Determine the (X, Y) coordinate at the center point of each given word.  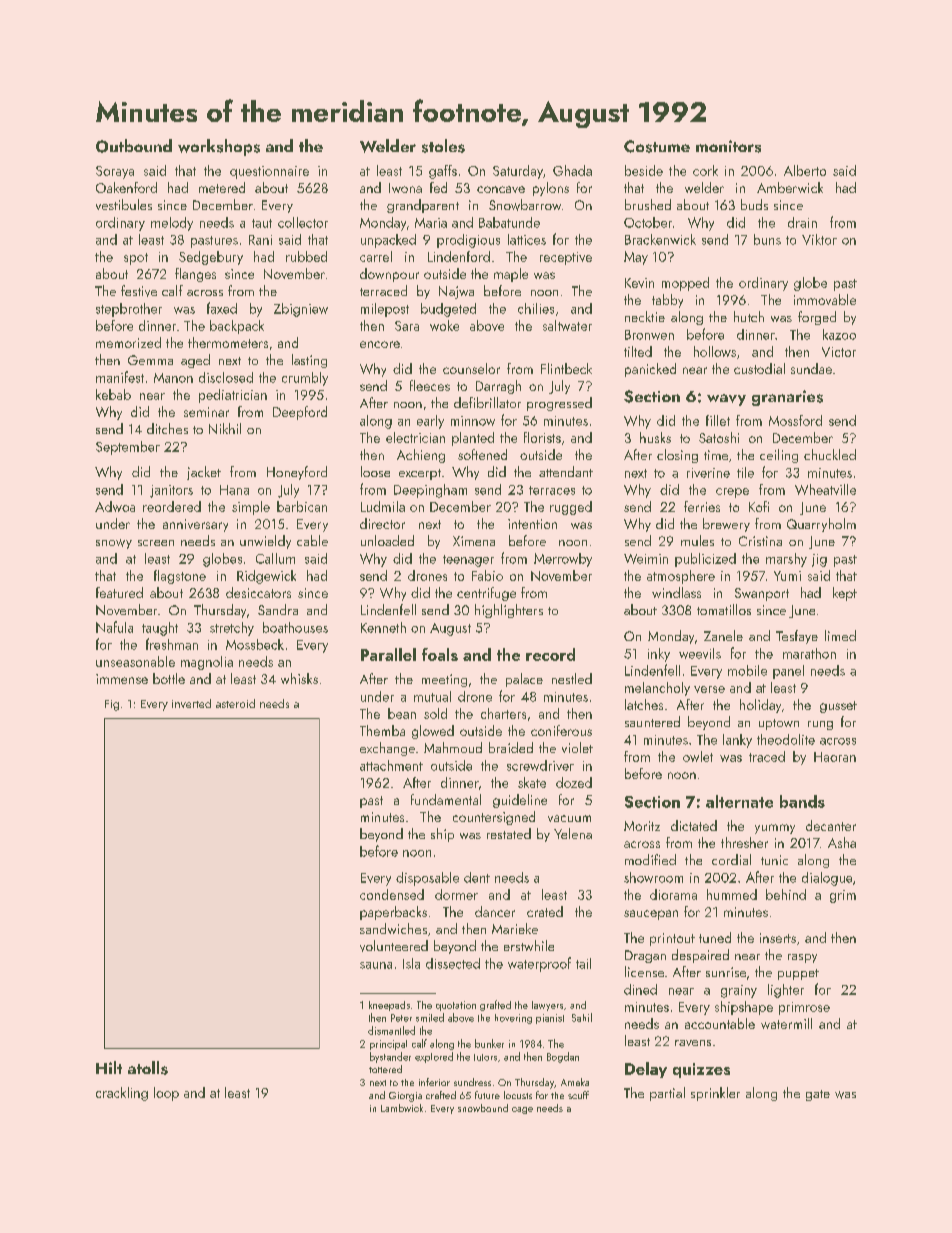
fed (438, 187)
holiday (760, 706)
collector (303, 222)
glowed (433, 732)
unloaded (387, 540)
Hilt (109, 1067)
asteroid (235, 703)
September (128, 448)
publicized (705, 560)
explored (434, 1057)
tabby (667, 301)
